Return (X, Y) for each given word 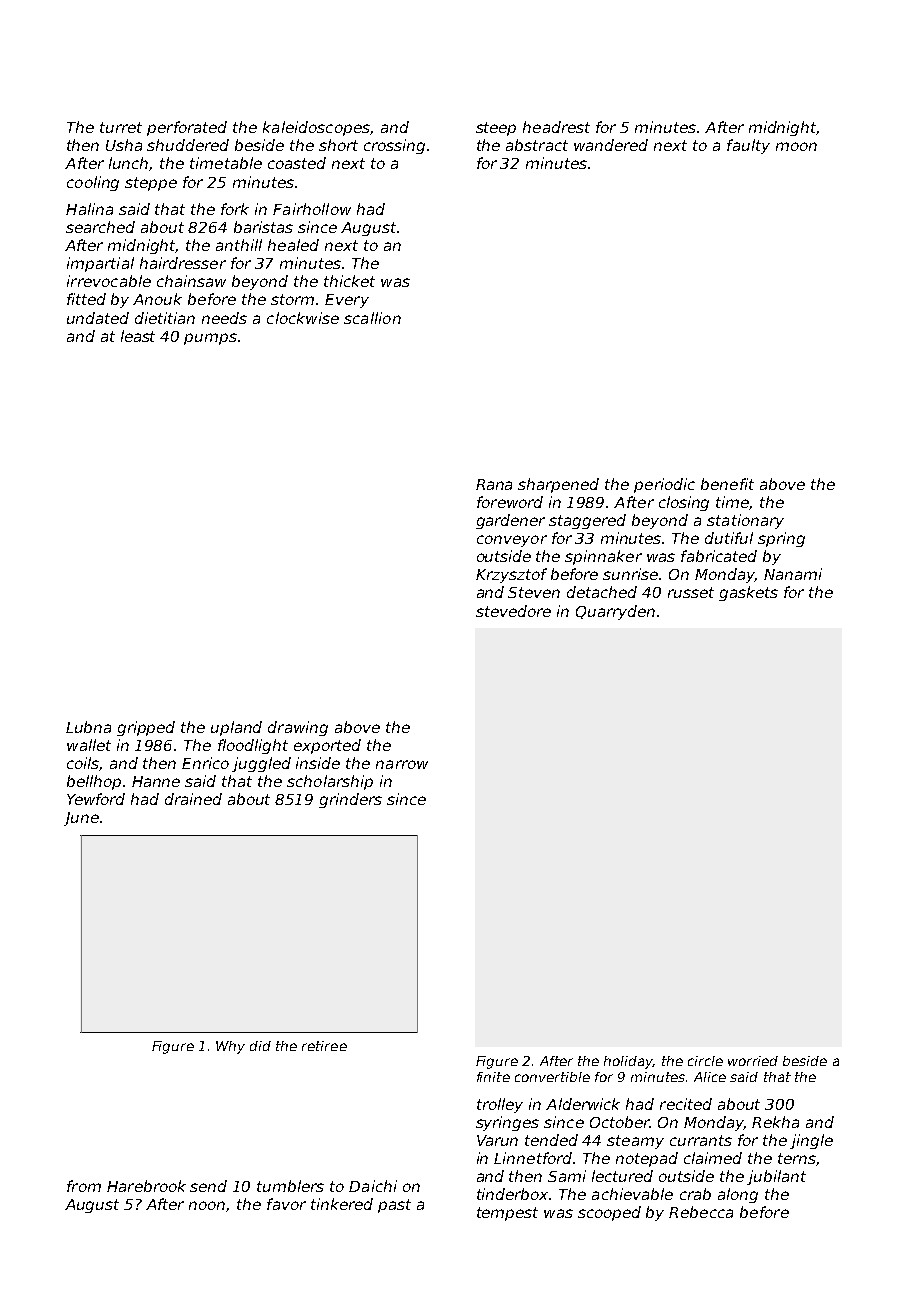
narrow (402, 764)
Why (230, 1047)
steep (496, 129)
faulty (748, 146)
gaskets (748, 593)
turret (121, 127)
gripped (146, 728)
